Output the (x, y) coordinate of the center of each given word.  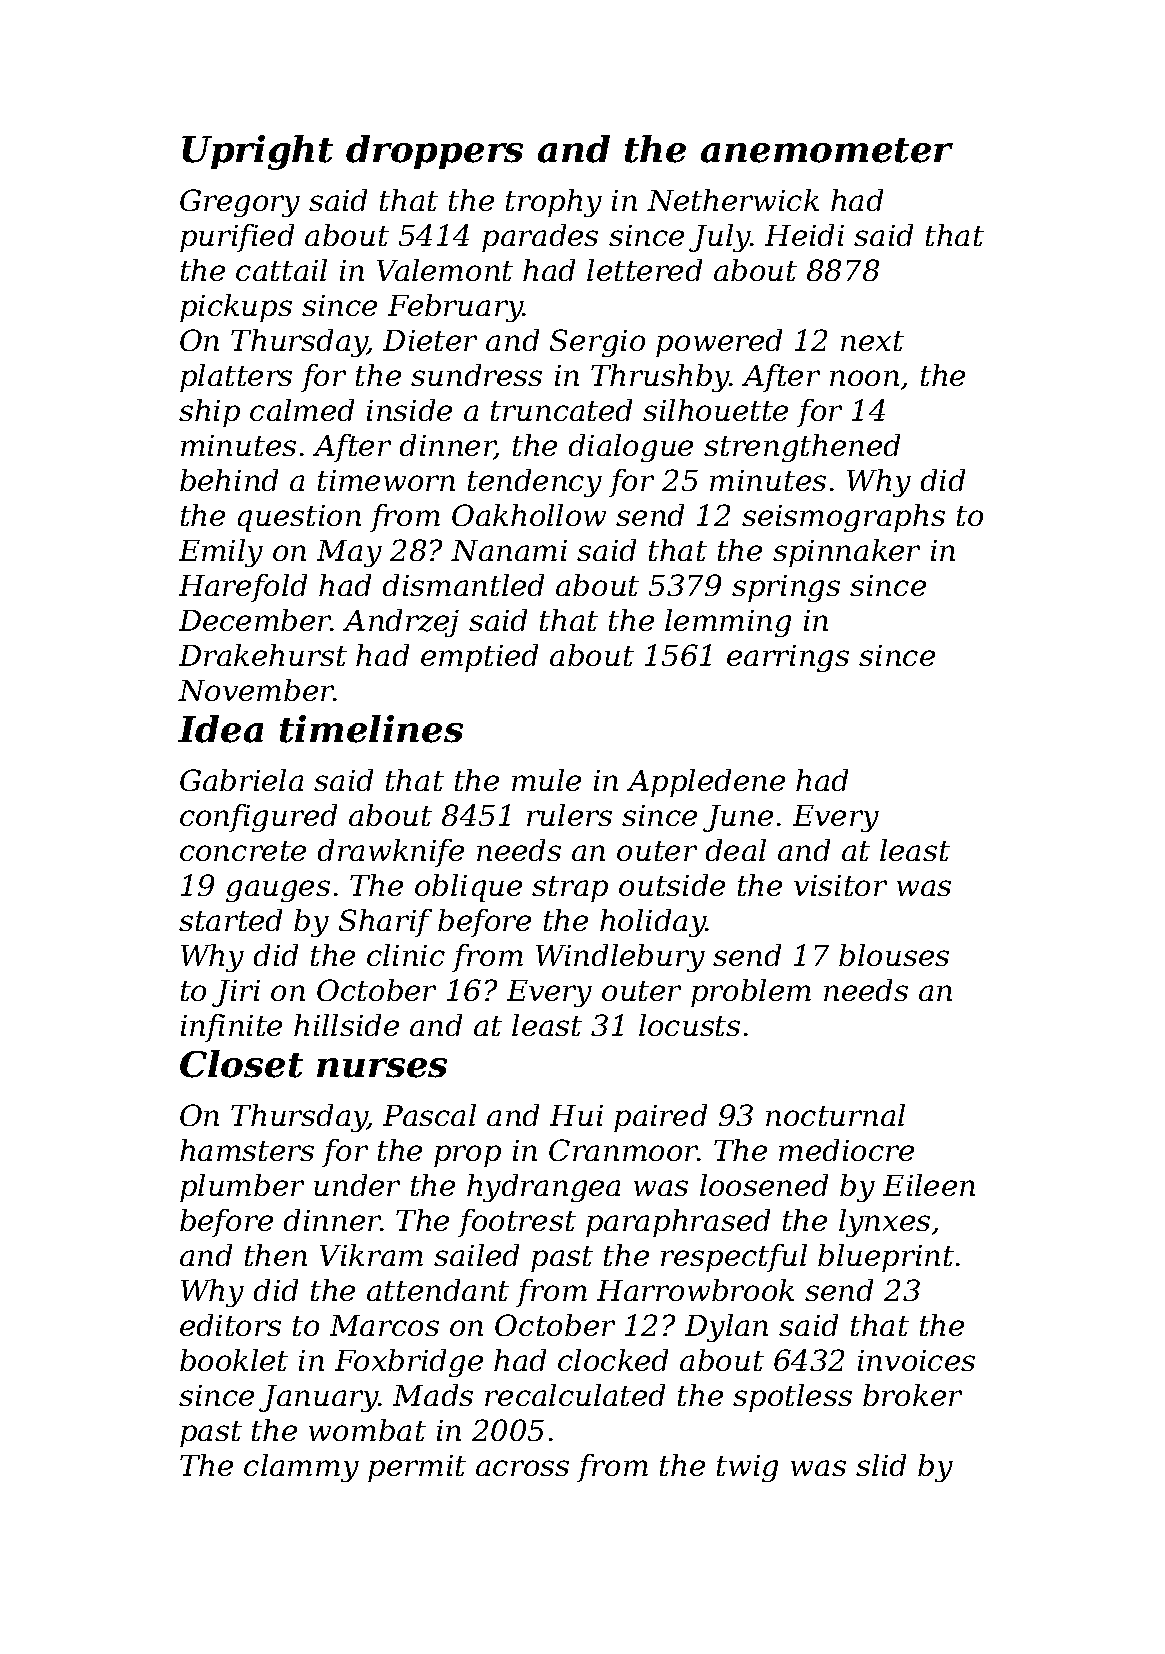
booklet (234, 1360)
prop (467, 1156)
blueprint (886, 1258)
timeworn (386, 480)
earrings (788, 658)
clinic (406, 955)
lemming (728, 623)
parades (540, 238)
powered (719, 343)
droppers (434, 152)
